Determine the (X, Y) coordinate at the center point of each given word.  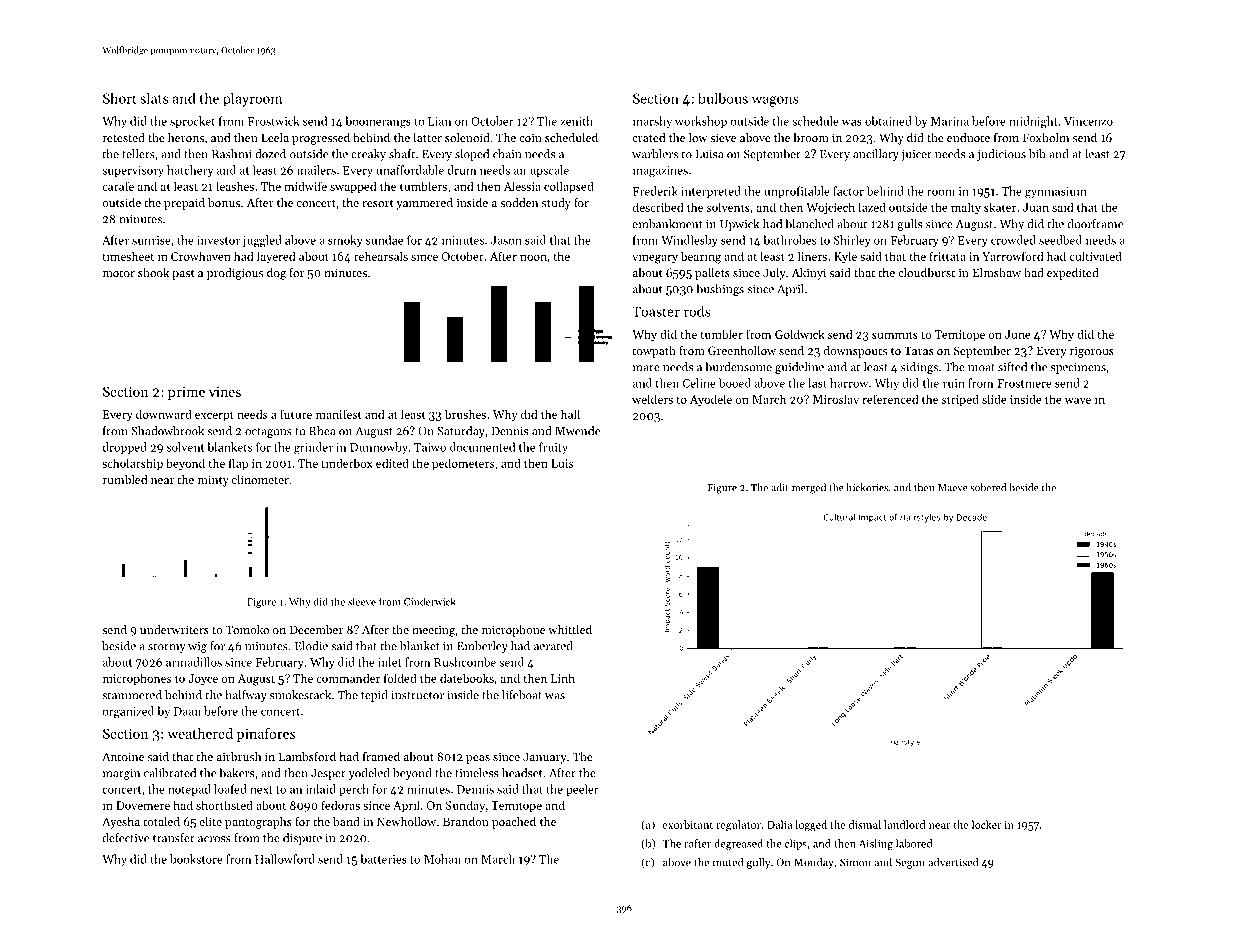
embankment (667, 224)
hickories (867, 487)
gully (758, 863)
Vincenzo (1088, 121)
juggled (262, 241)
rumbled (125, 479)
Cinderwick (430, 601)
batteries (383, 859)
